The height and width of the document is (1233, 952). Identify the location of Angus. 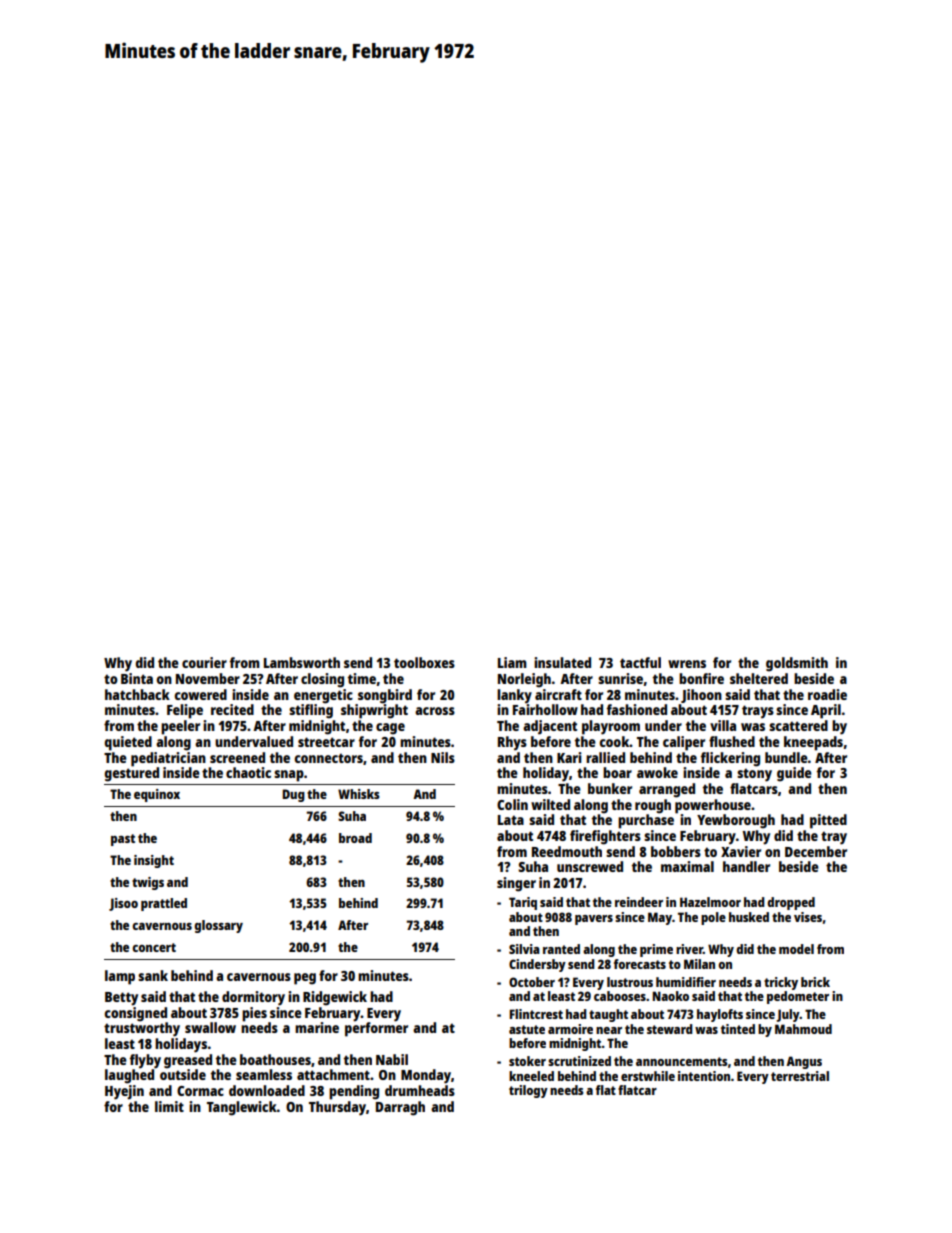
(804, 1062).
